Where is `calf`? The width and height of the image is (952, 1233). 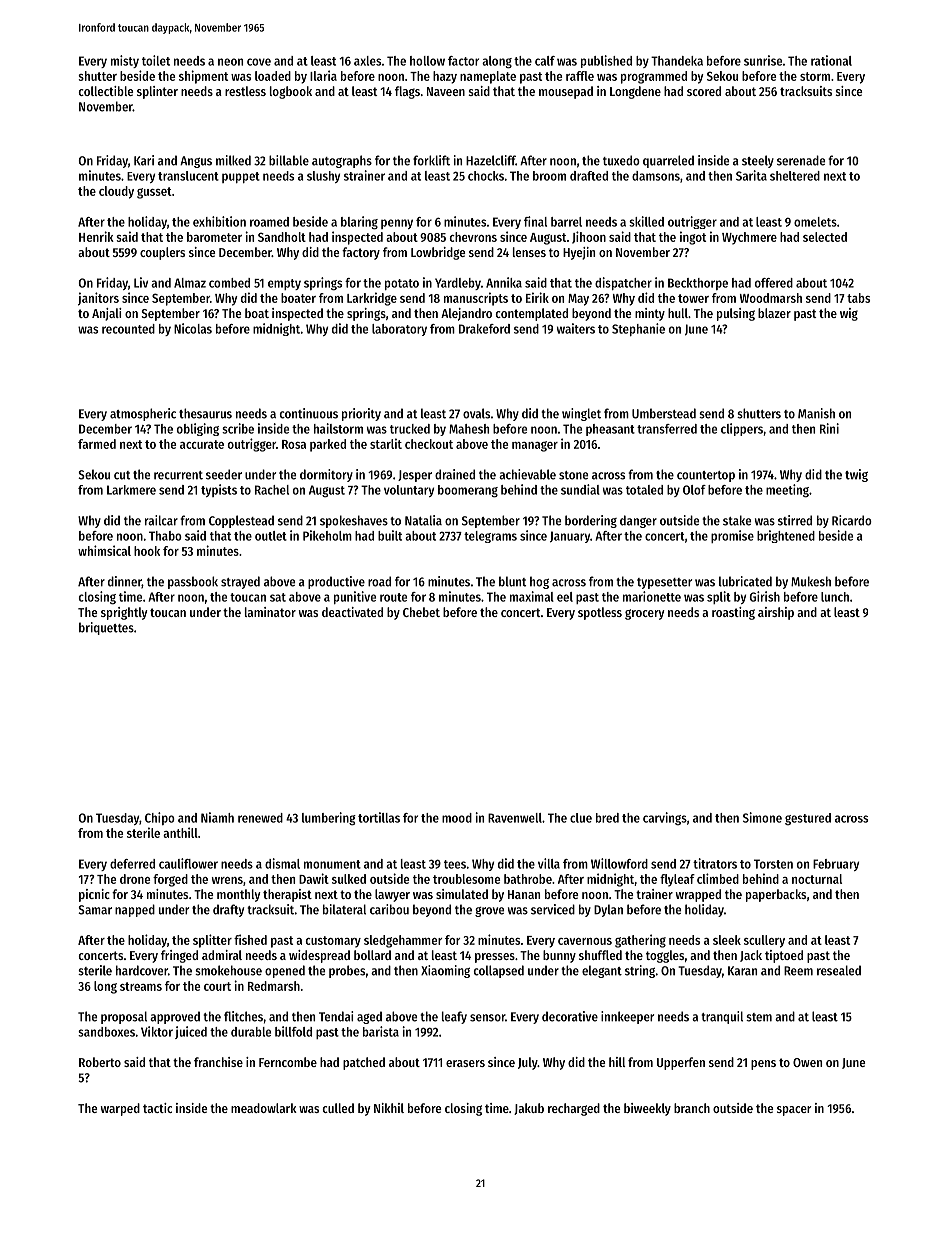 calf is located at coordinates (545, 61).
